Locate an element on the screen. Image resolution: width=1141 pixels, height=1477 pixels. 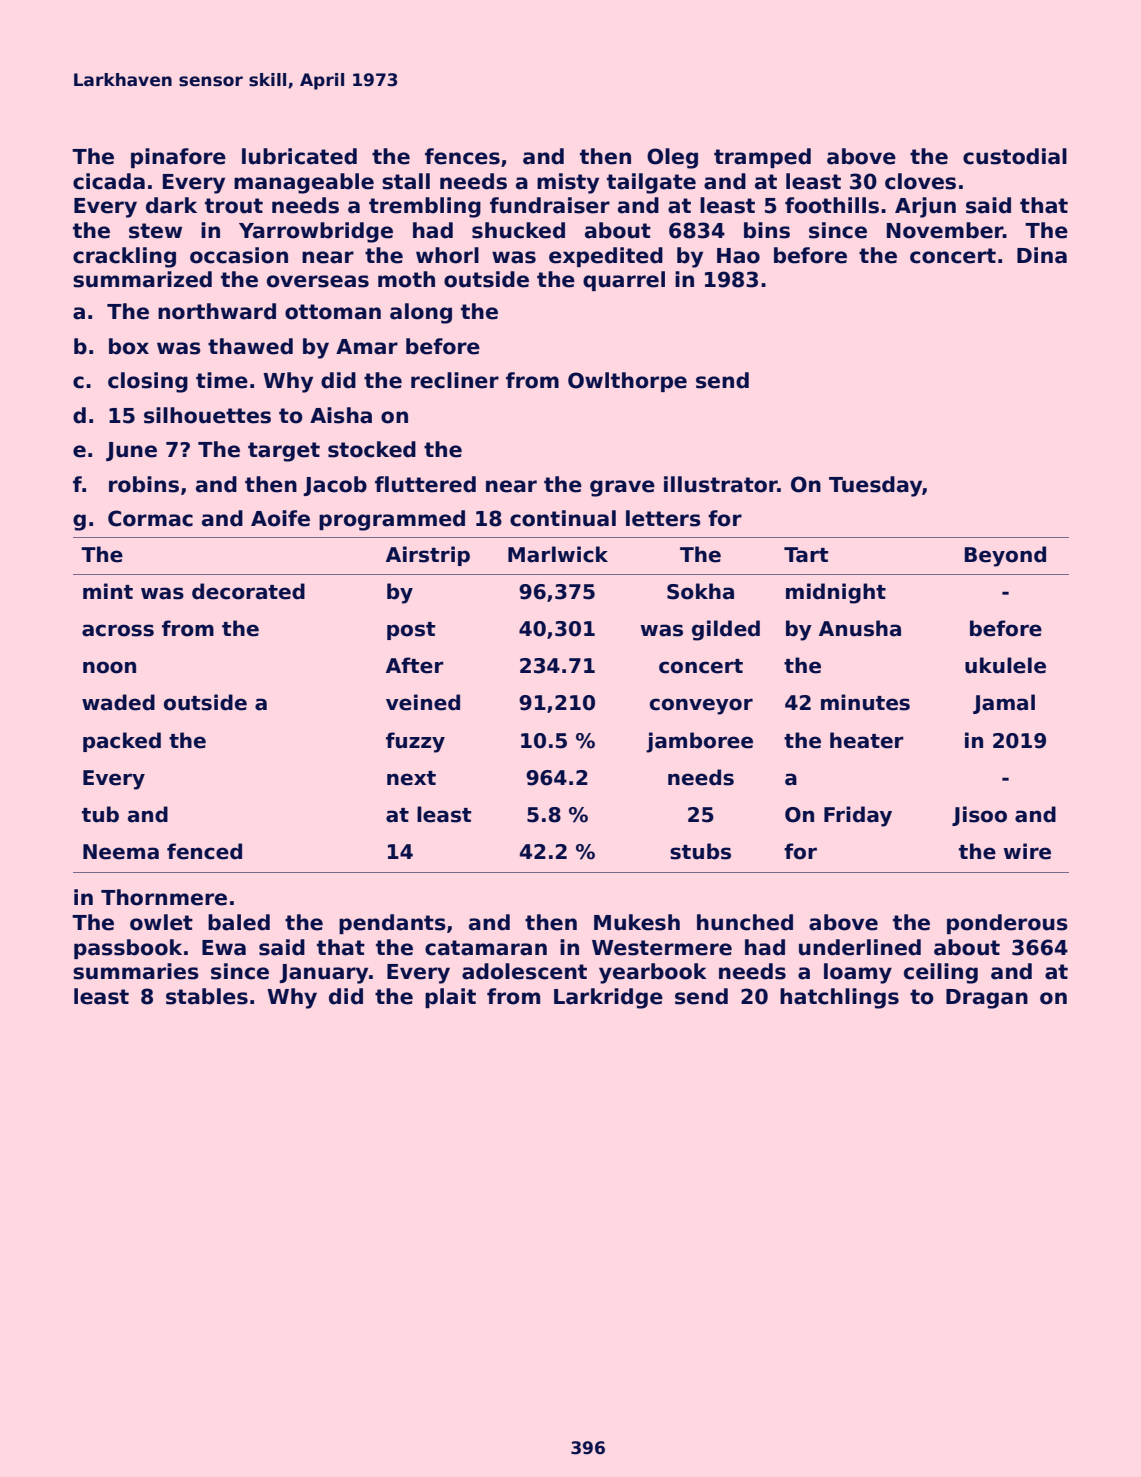
stall is located at coordinates (406, 181).
